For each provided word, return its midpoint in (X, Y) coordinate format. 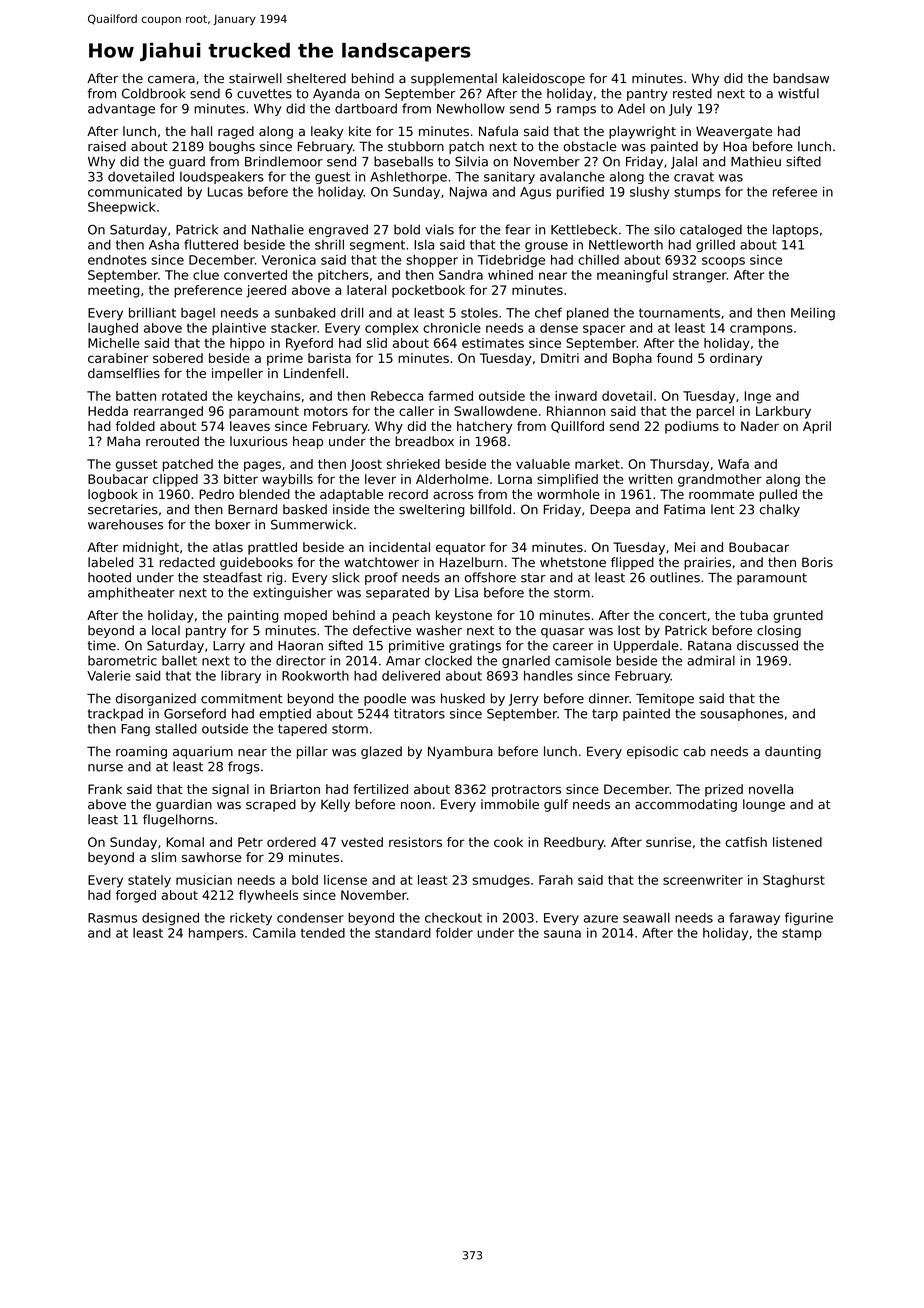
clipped (175, 480)
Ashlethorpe (408, 177)
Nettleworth (626, 244)
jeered (266, 291)
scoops (723, 262)
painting (253, 616)
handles (548, 676)
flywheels (268, 896)
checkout (453, 918)
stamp (802, 934)
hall (201, 131)
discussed (767, 645)
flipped (632, 563)
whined (510, 275)
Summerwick (312, 524)
